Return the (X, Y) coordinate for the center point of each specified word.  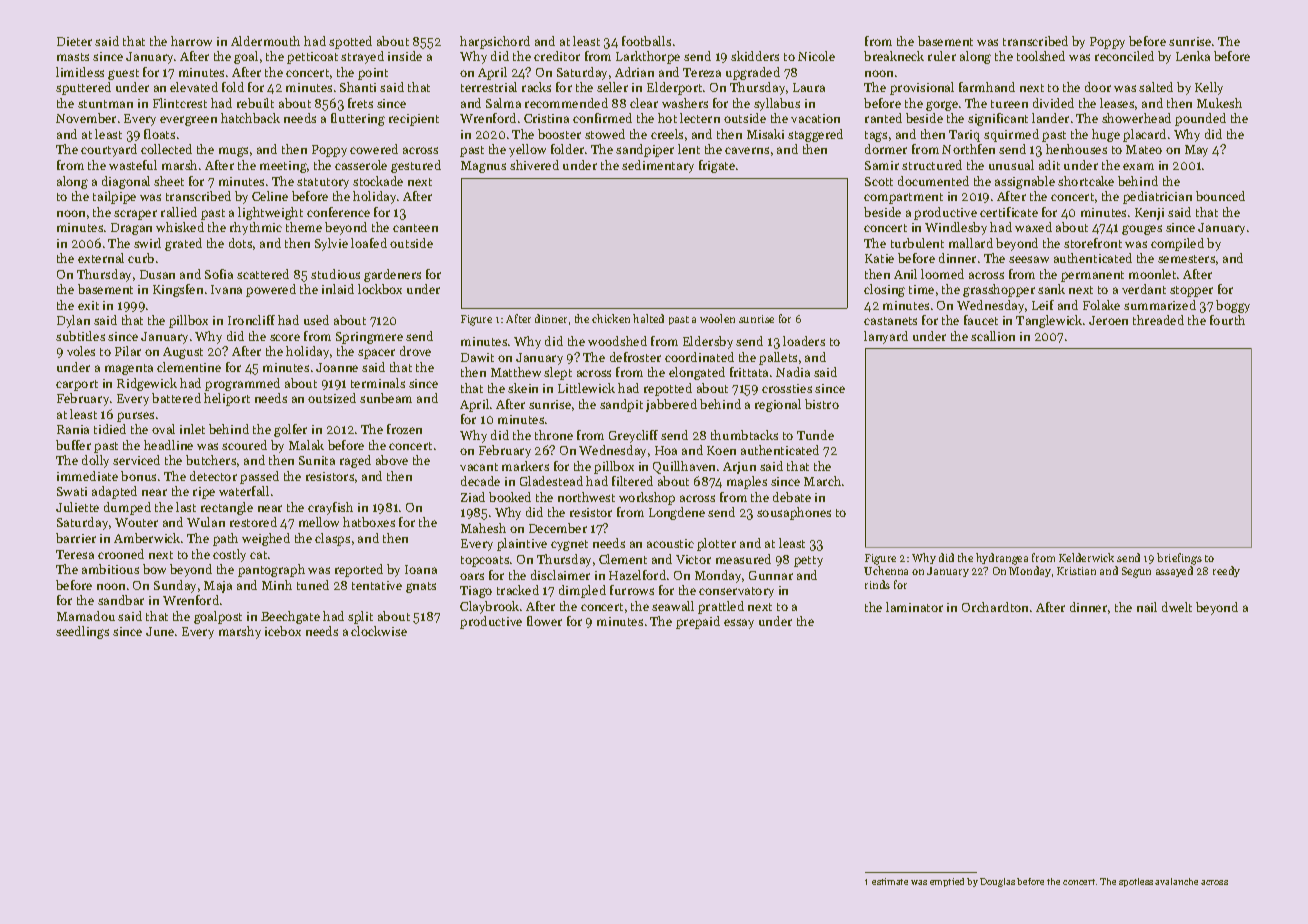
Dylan (73, 321)
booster (559, 134)
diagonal (126, 182)
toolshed (1041, 56)
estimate (890, 881)
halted (648, 318)
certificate (1009, 212)
